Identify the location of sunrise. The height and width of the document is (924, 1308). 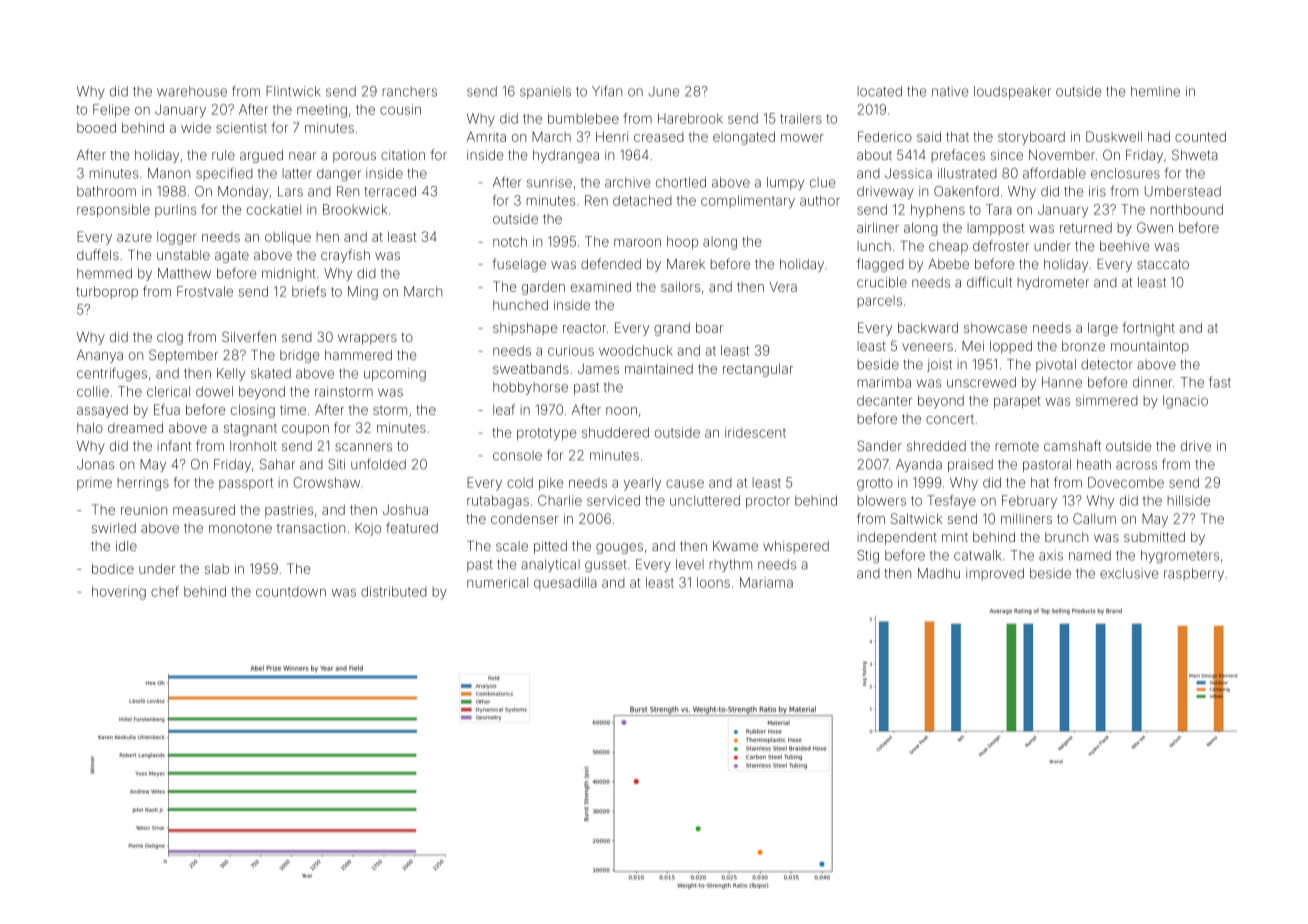
(549, 182).
